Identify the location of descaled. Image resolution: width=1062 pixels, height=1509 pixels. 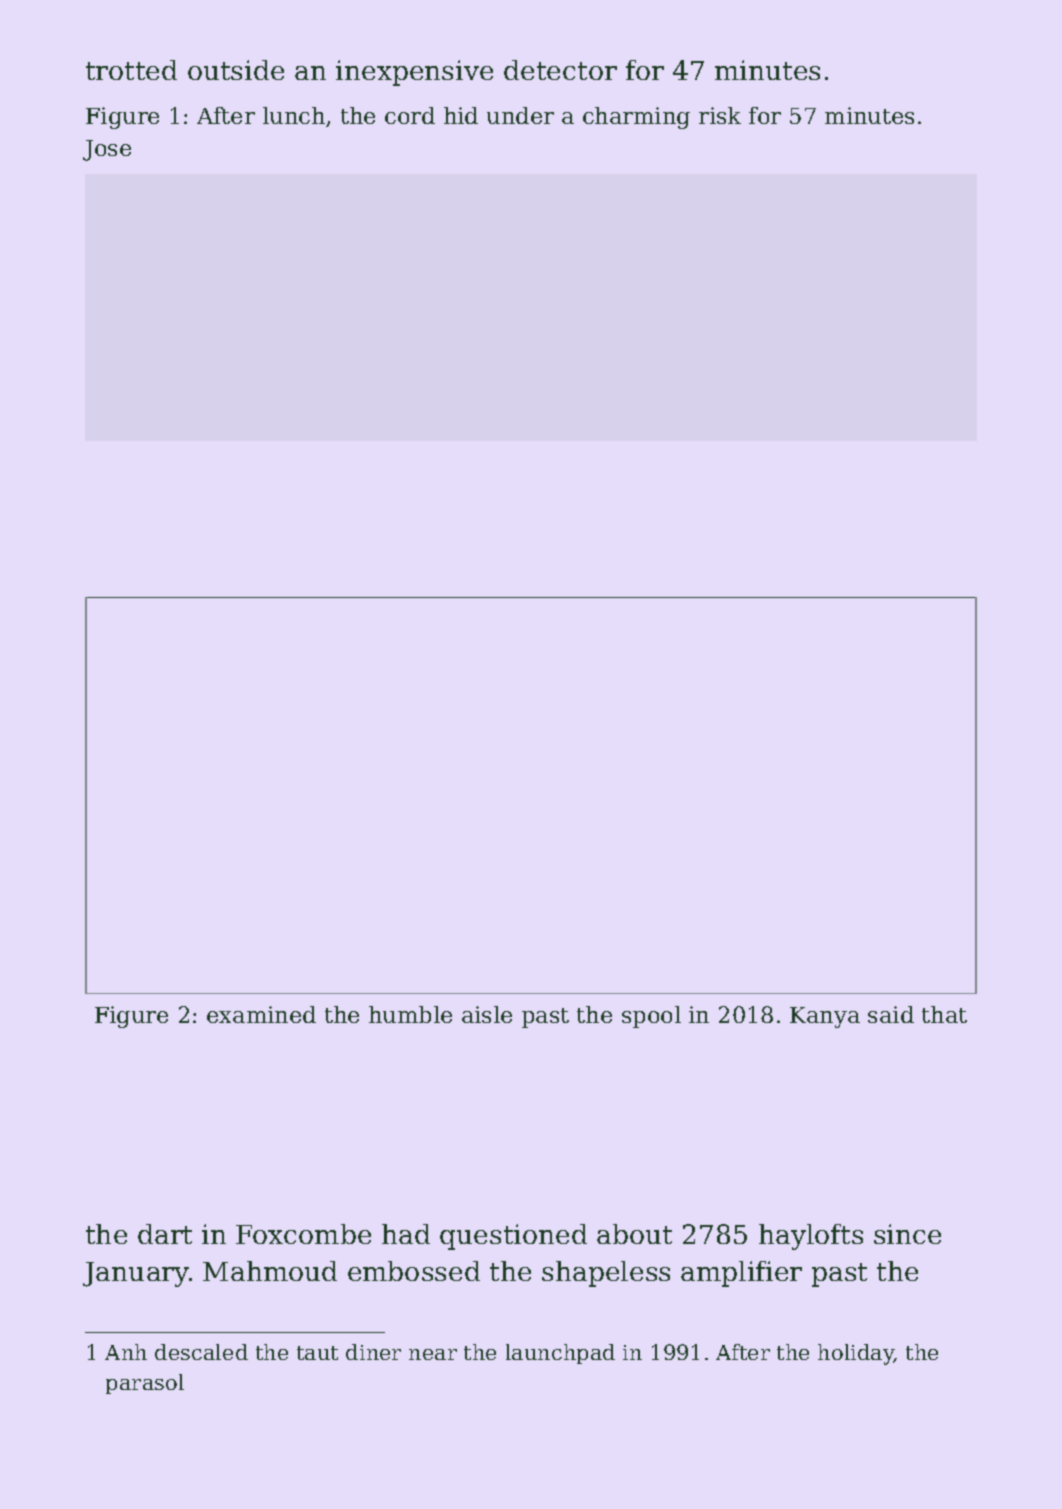
(201, 1352).
